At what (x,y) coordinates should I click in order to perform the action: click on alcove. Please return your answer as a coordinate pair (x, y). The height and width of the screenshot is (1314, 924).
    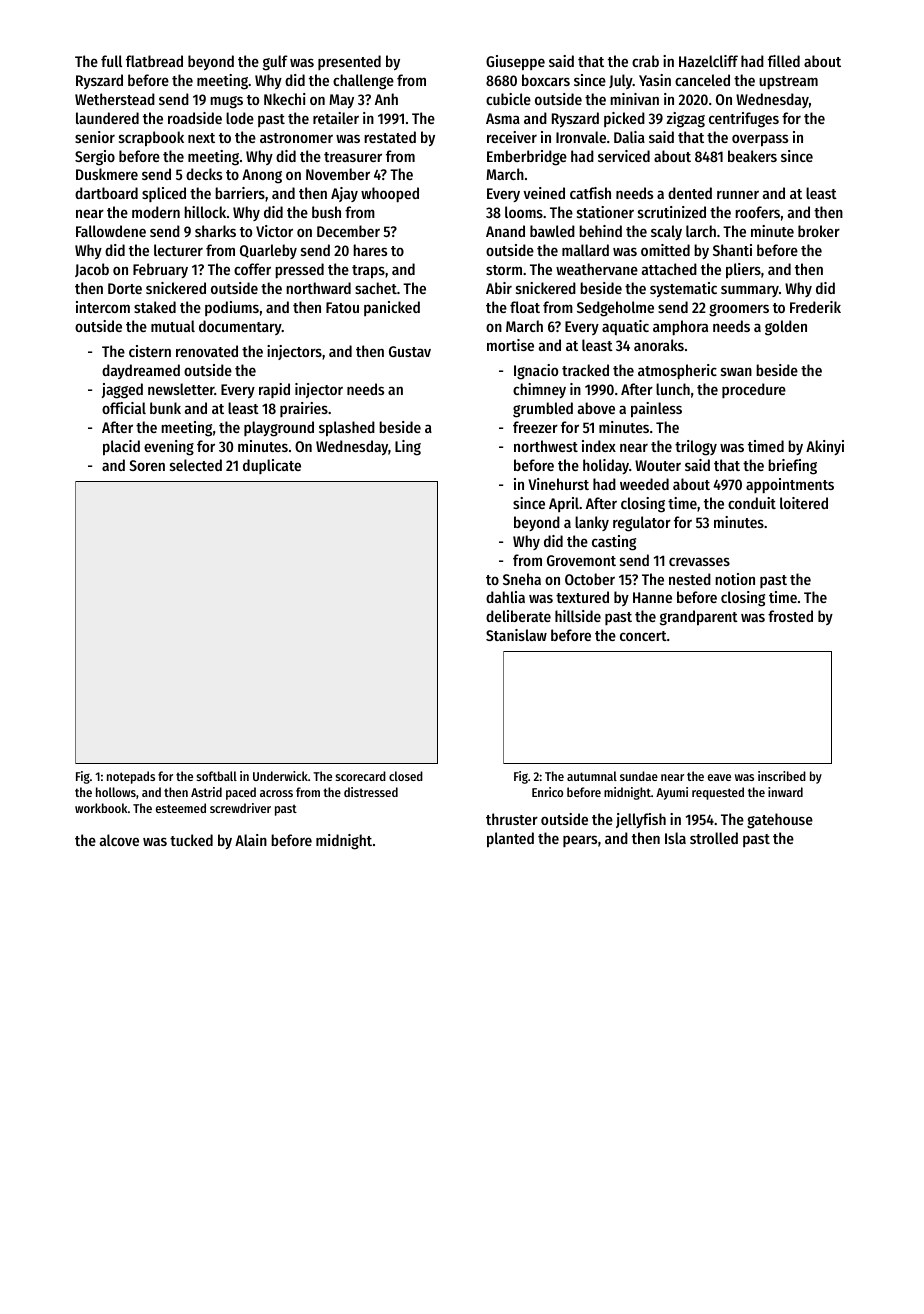
    Looking at the image, I should click on (119, 840).
